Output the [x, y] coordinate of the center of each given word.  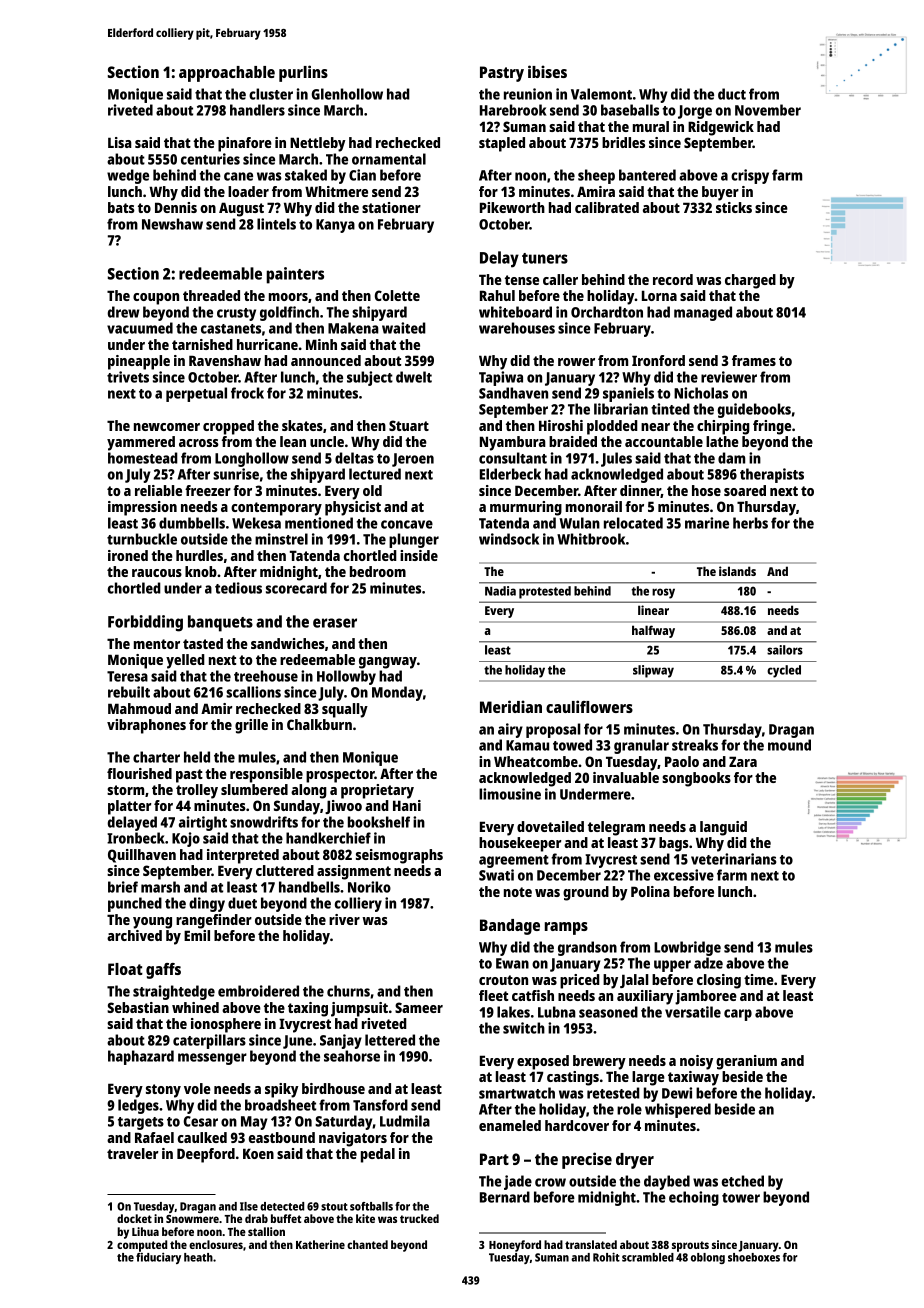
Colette [397, 295]
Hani [407, 805]
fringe [772, 427]
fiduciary [158, 1258]
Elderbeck [510, 474]
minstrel [281, 539]
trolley [197, 791]
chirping [723, 427]
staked [306, 175]
